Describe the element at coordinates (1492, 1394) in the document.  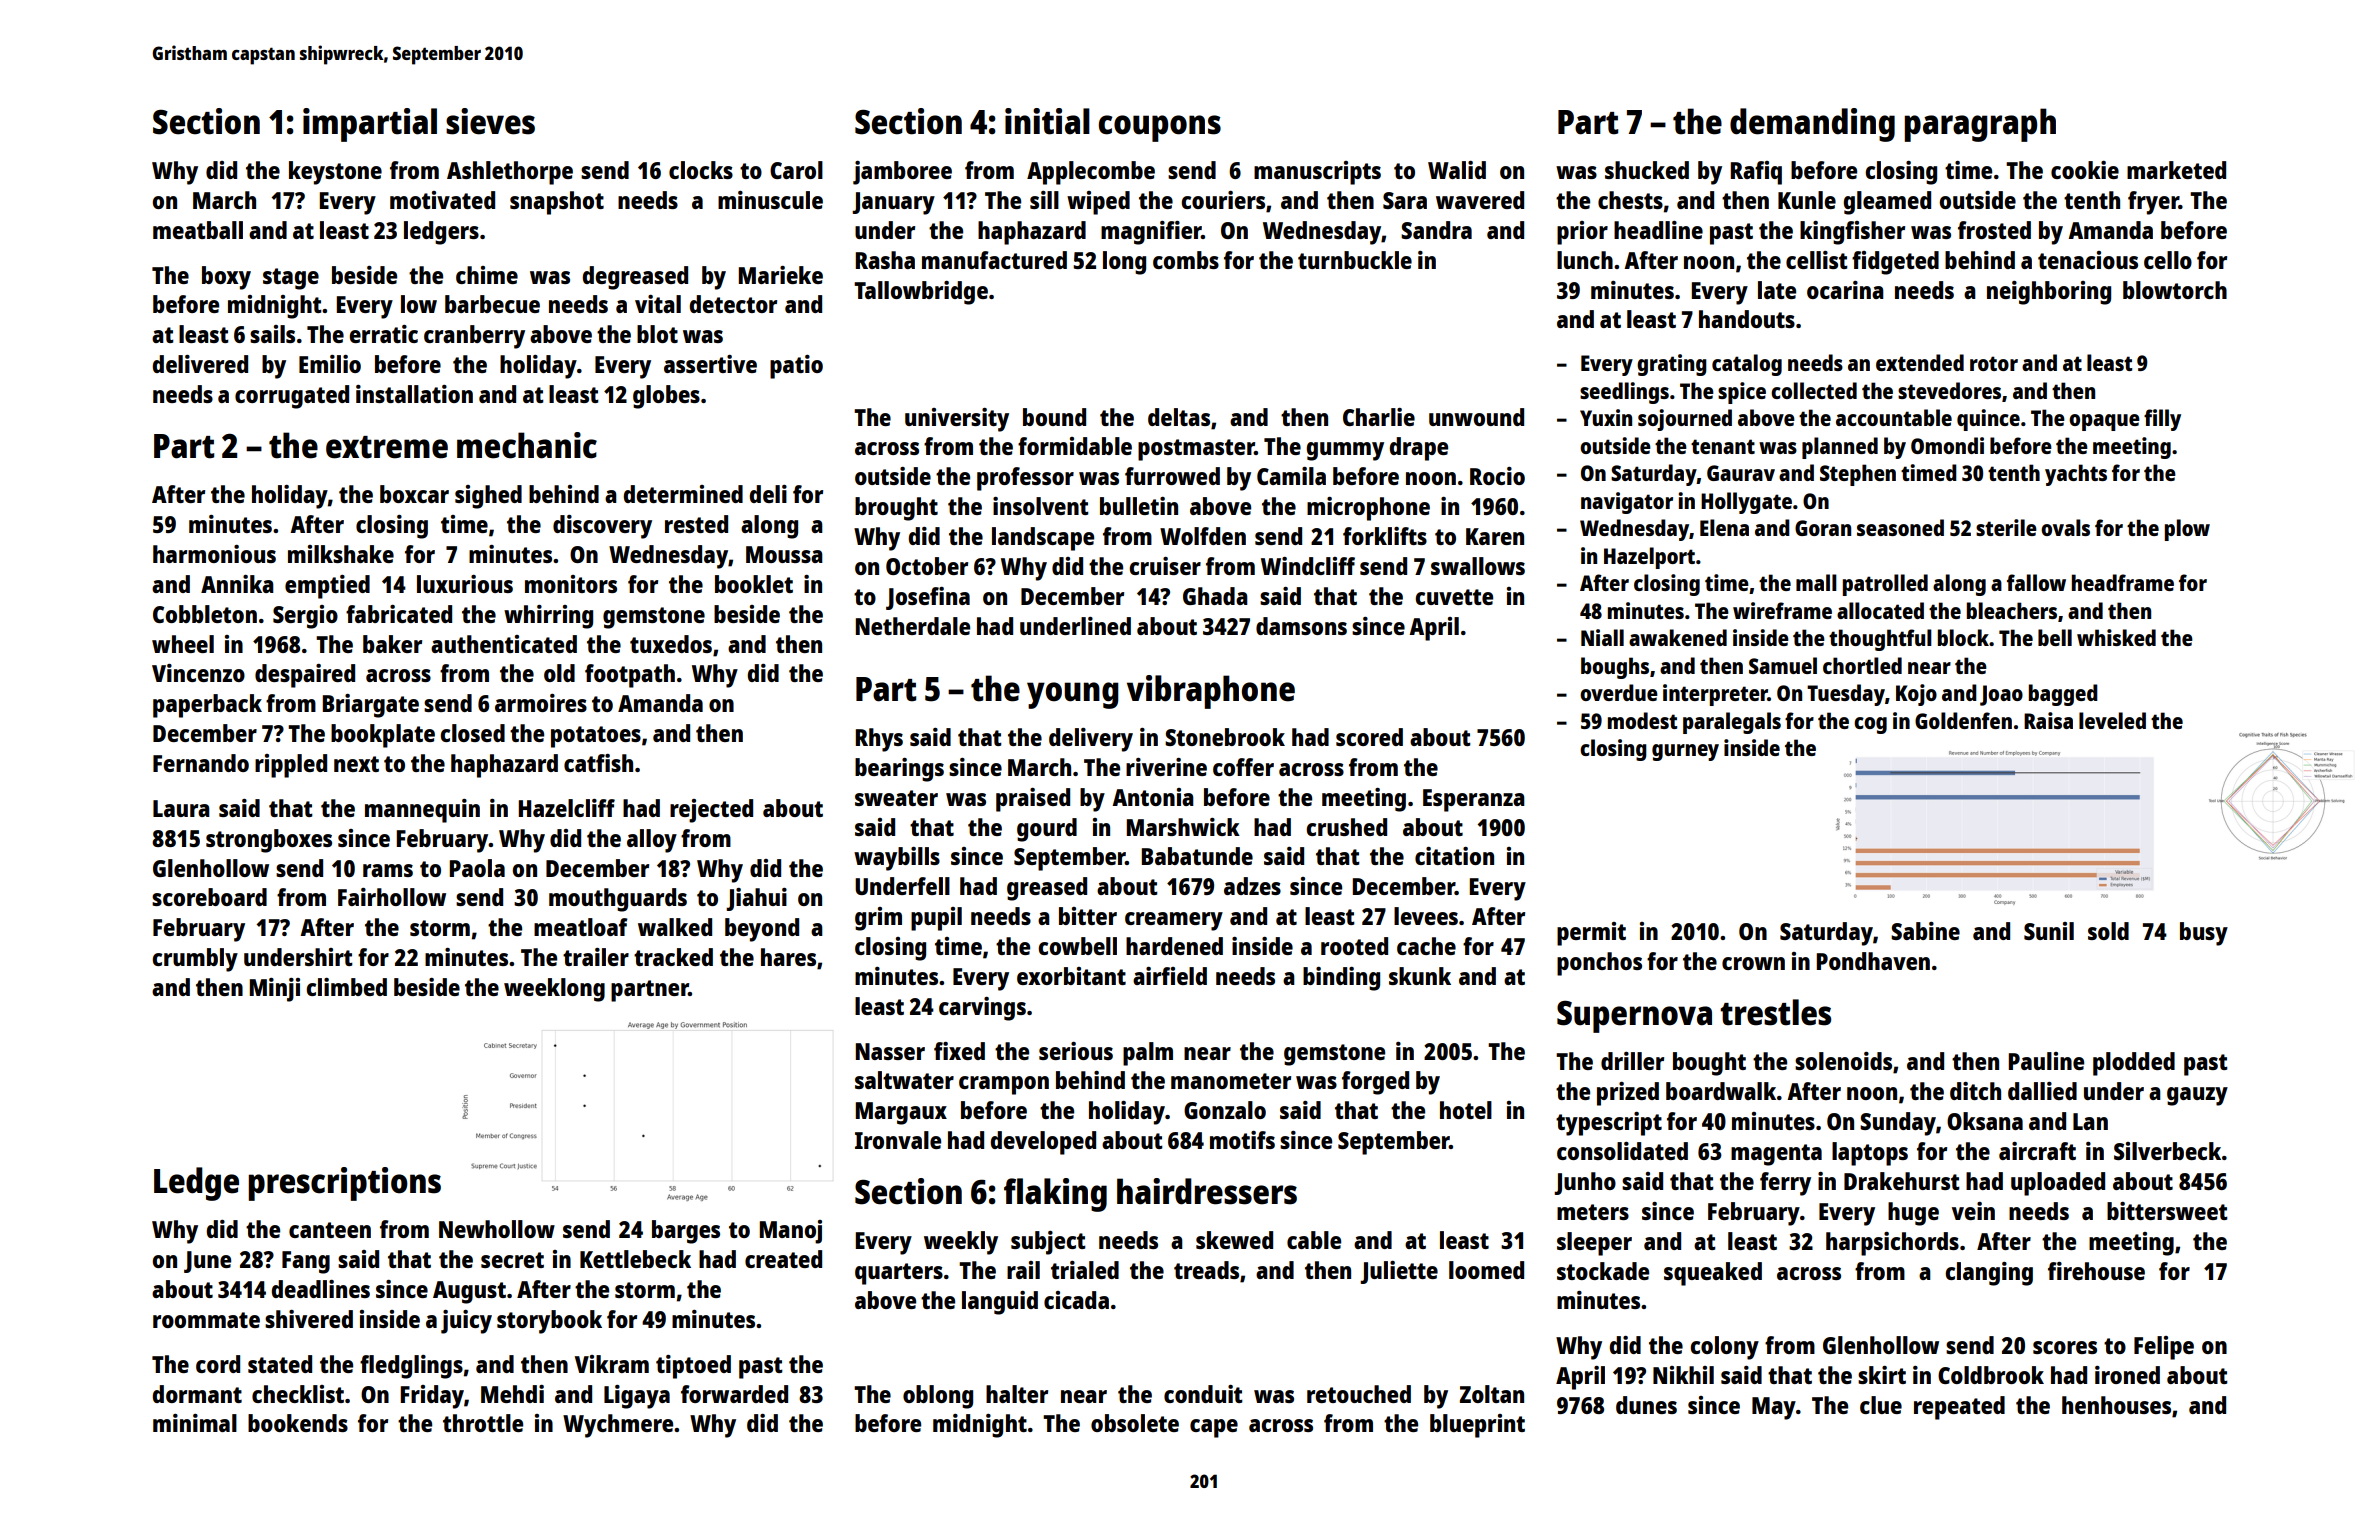
I see `Zoltan` at that location.
